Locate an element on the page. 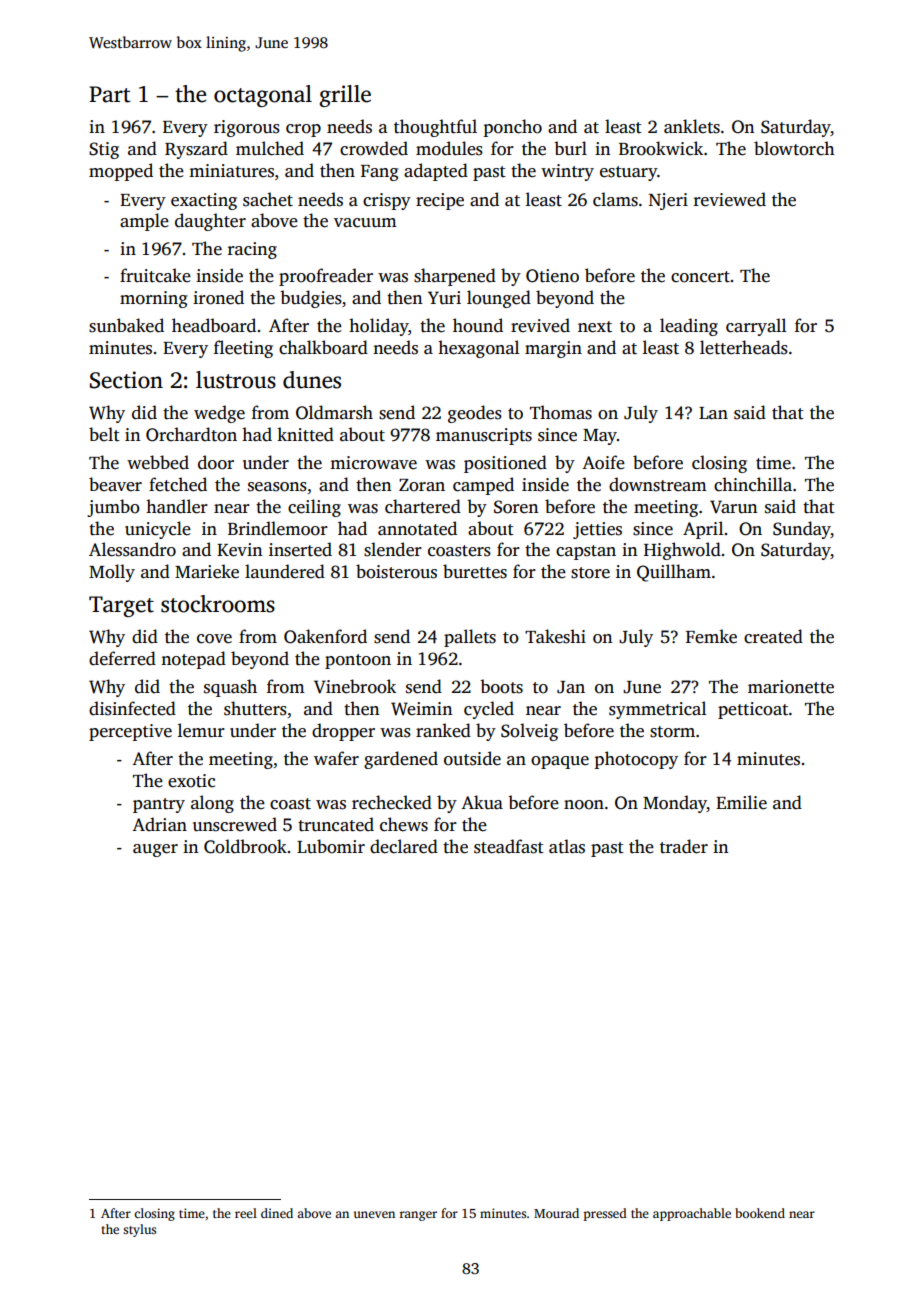  Molly is located at coordinates (112, 573).
